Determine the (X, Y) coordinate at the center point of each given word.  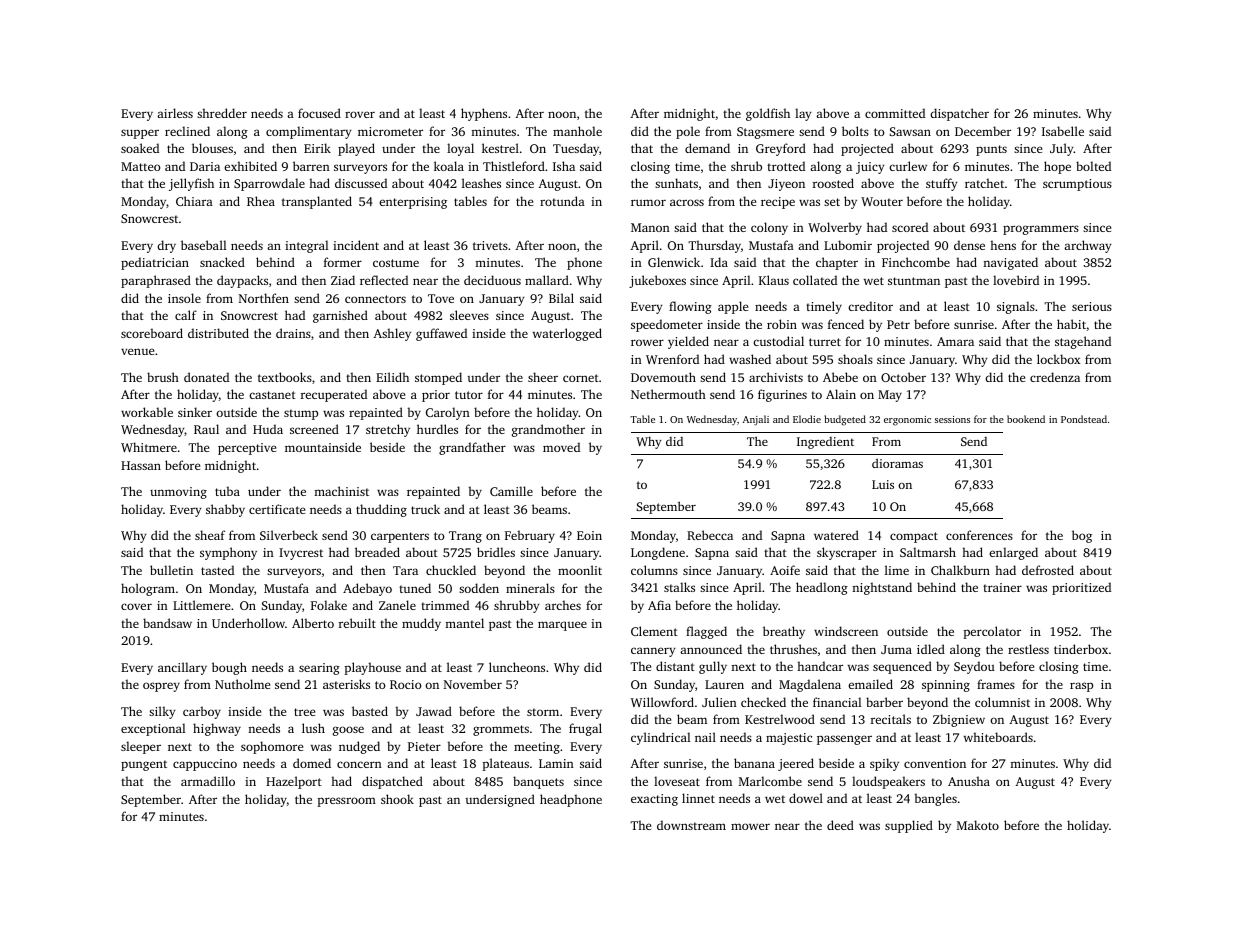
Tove (441, 298)
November (473, 684)
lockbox (1058, 359)
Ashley (392, 334)
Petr (898, 324)
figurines (782, 395)
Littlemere (201, 605)
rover (360, 114)
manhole (577, 131)
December (983, 131)
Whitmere (149, 447)
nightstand (882, 588)
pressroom (346, 802)
